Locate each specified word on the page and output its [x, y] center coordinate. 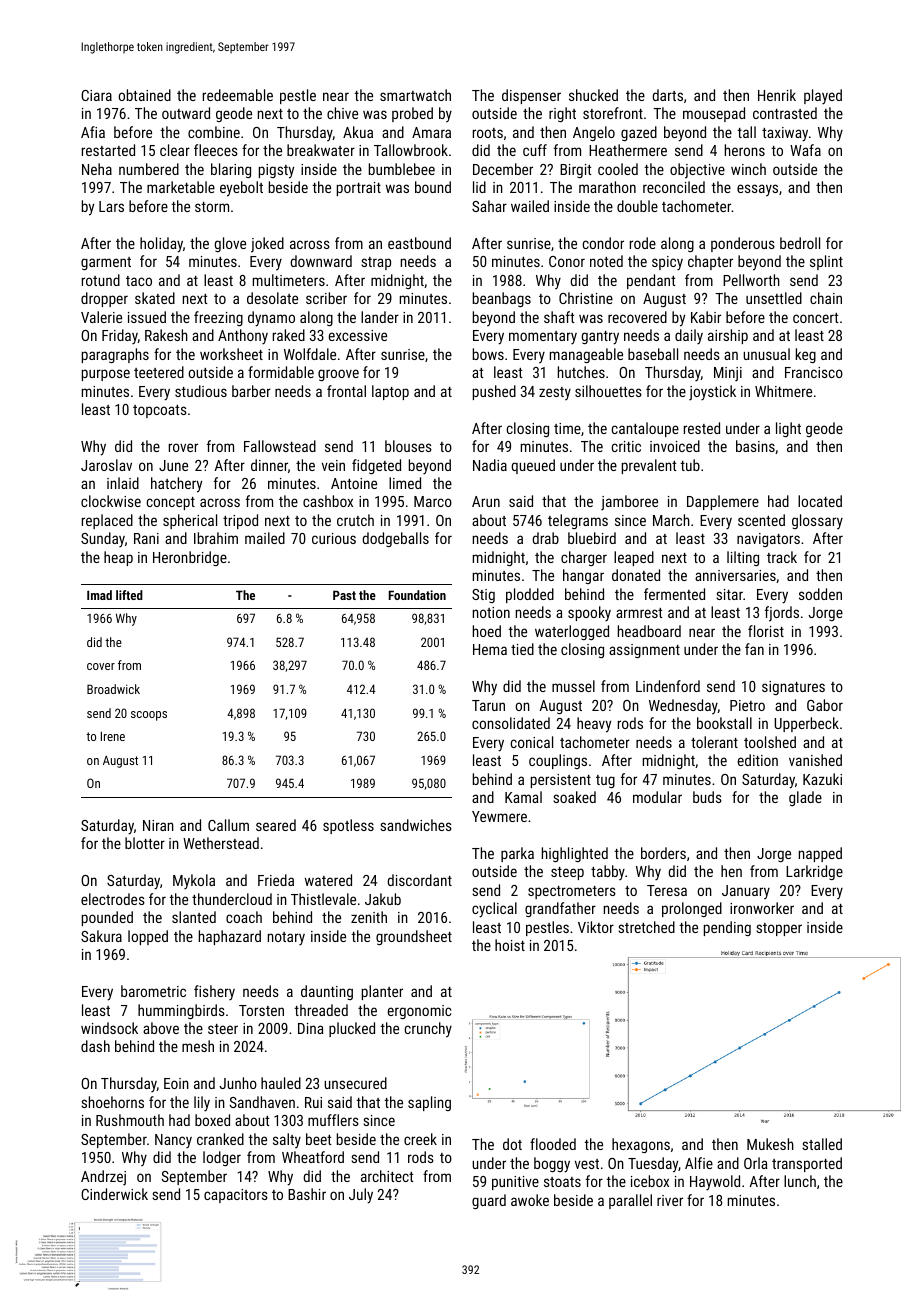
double [637, 206]
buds [707, 797]
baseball [653, 354]
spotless [348, 826]
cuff [535, 150]
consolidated [511, 723]
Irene [113, 736]
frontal [346, 391]
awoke [530, 1200]
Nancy [173, 1141]
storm [212, 207]
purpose [106, 375]
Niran [158, 825]
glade [805, 798]
